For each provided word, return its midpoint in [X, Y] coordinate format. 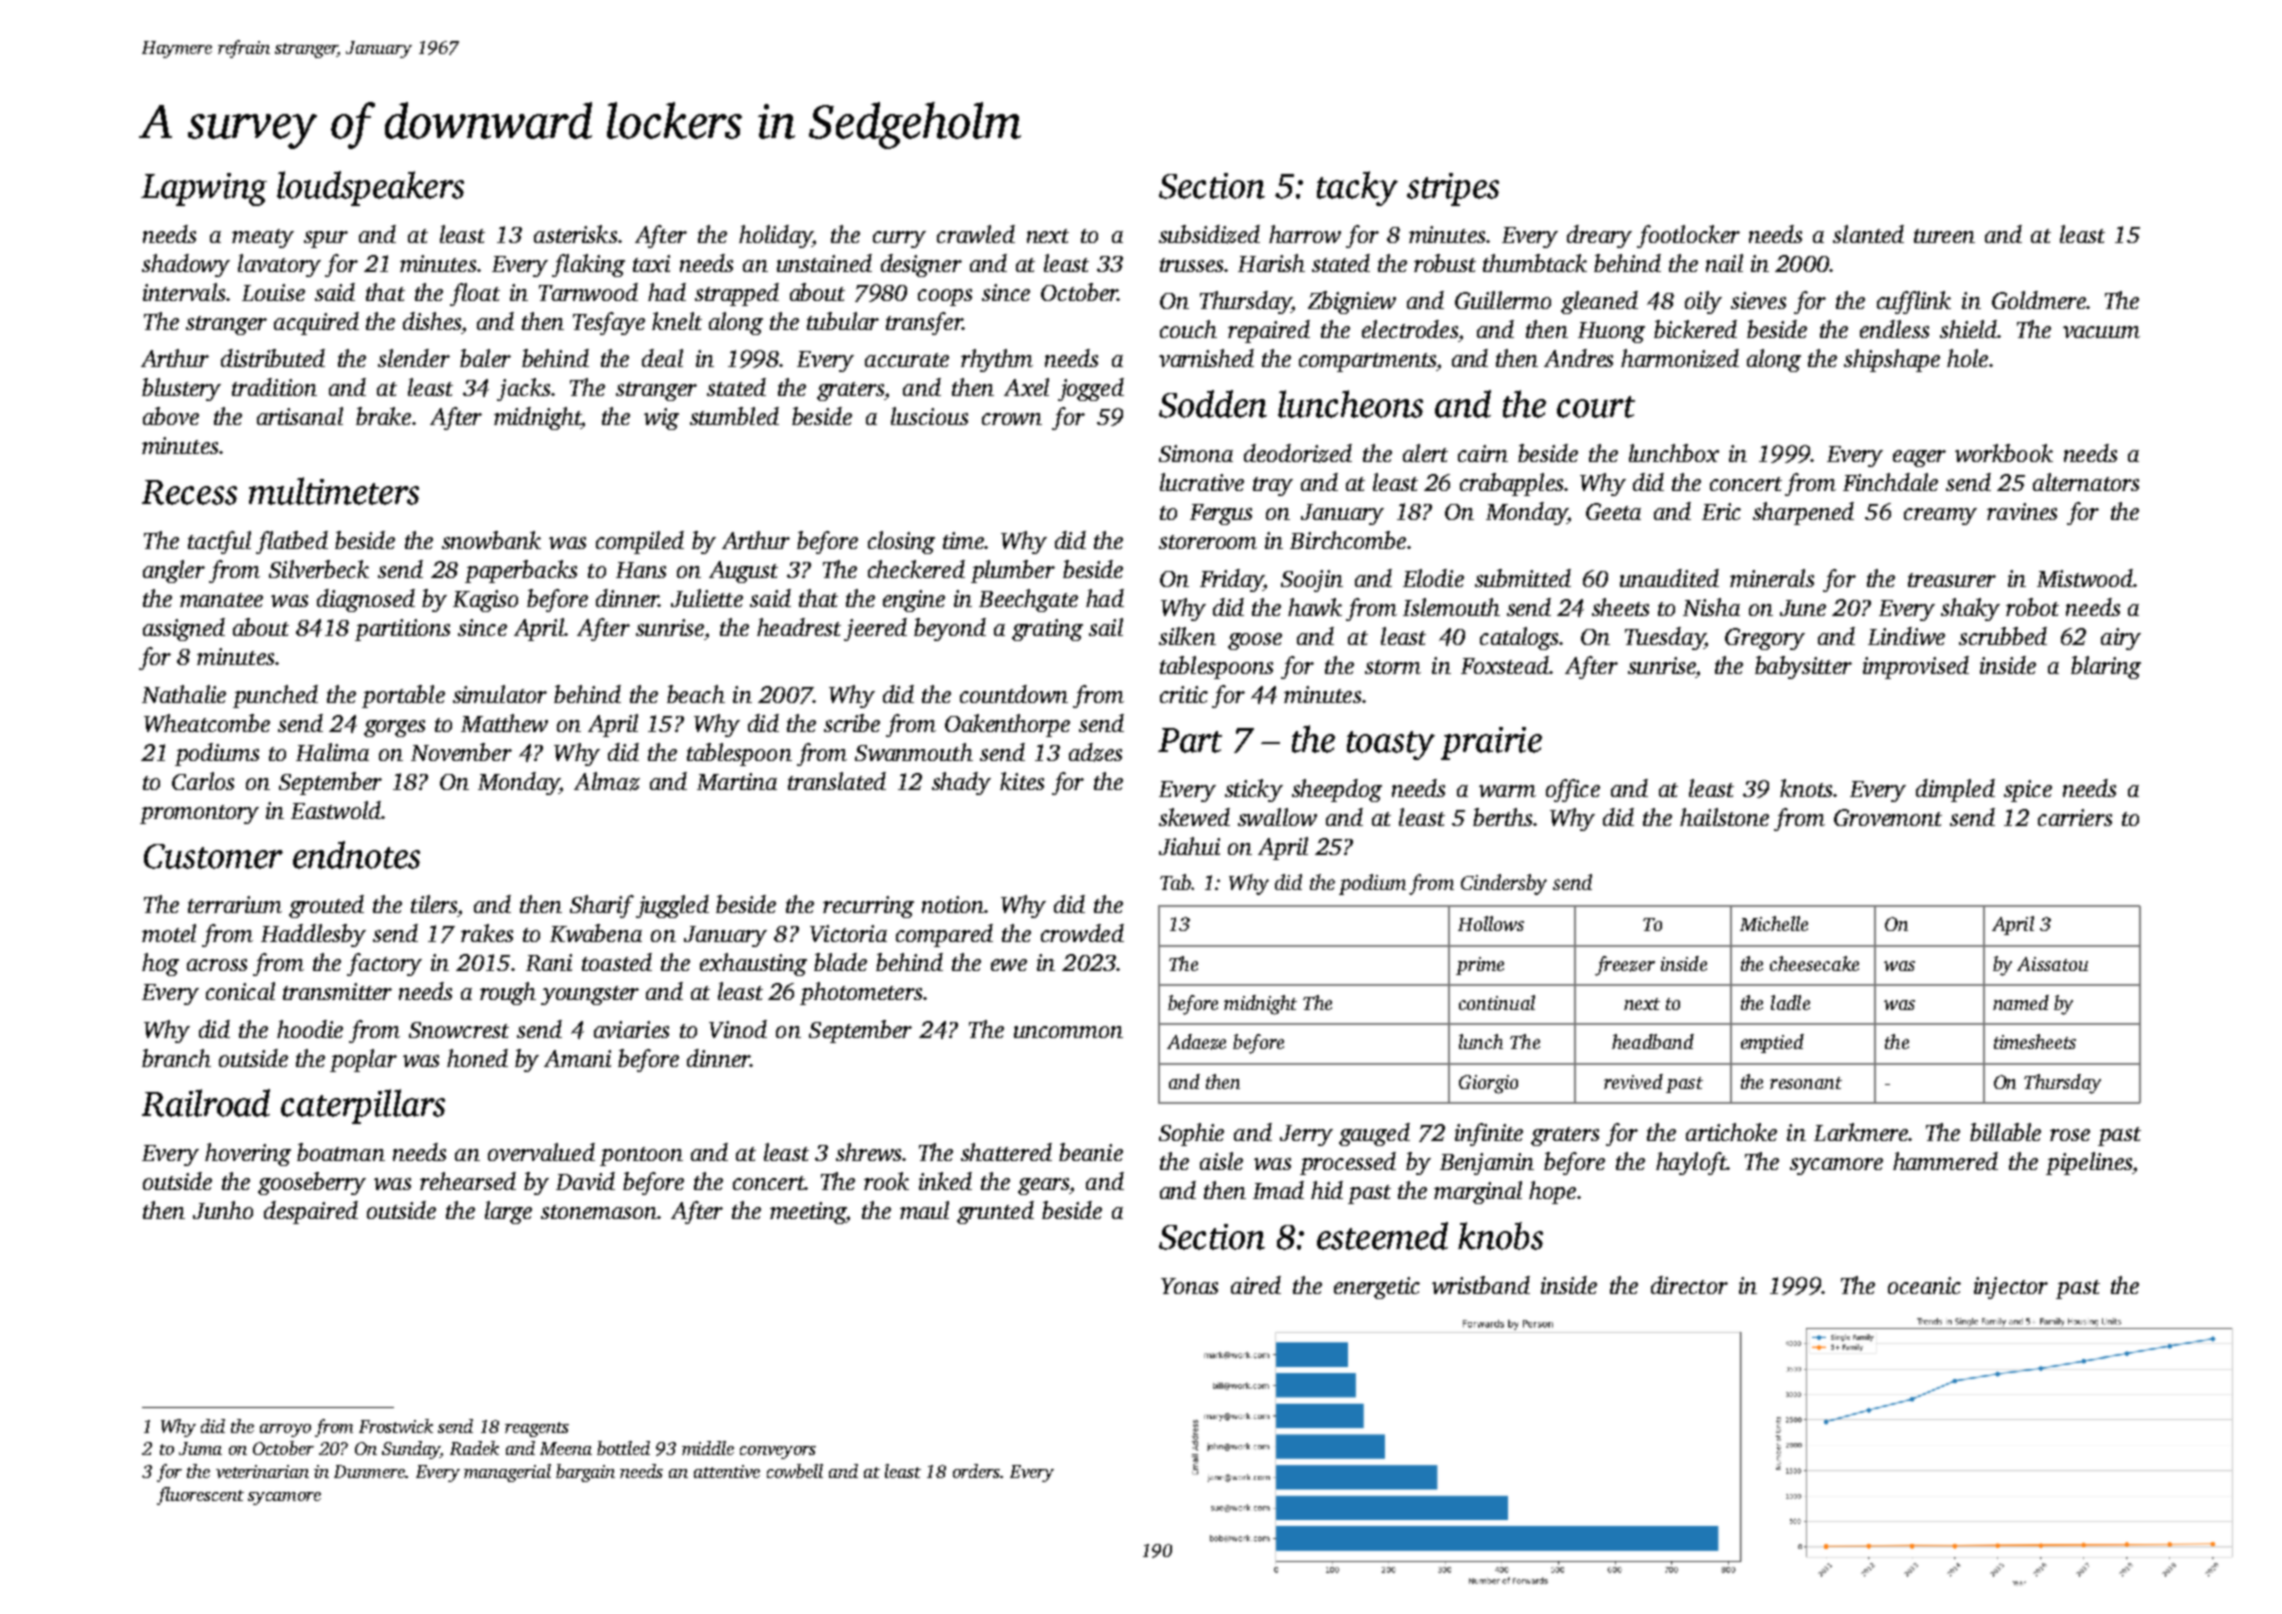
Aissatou [2052, 964]
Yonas [1189, 1286]
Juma [200, 1448]
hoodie [310, 1029]
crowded [1082, 933]
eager [1919, 458]
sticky [1254, 790]
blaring [2106, 667]
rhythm [997, 360]
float [475, 294]
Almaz [607, 781]
